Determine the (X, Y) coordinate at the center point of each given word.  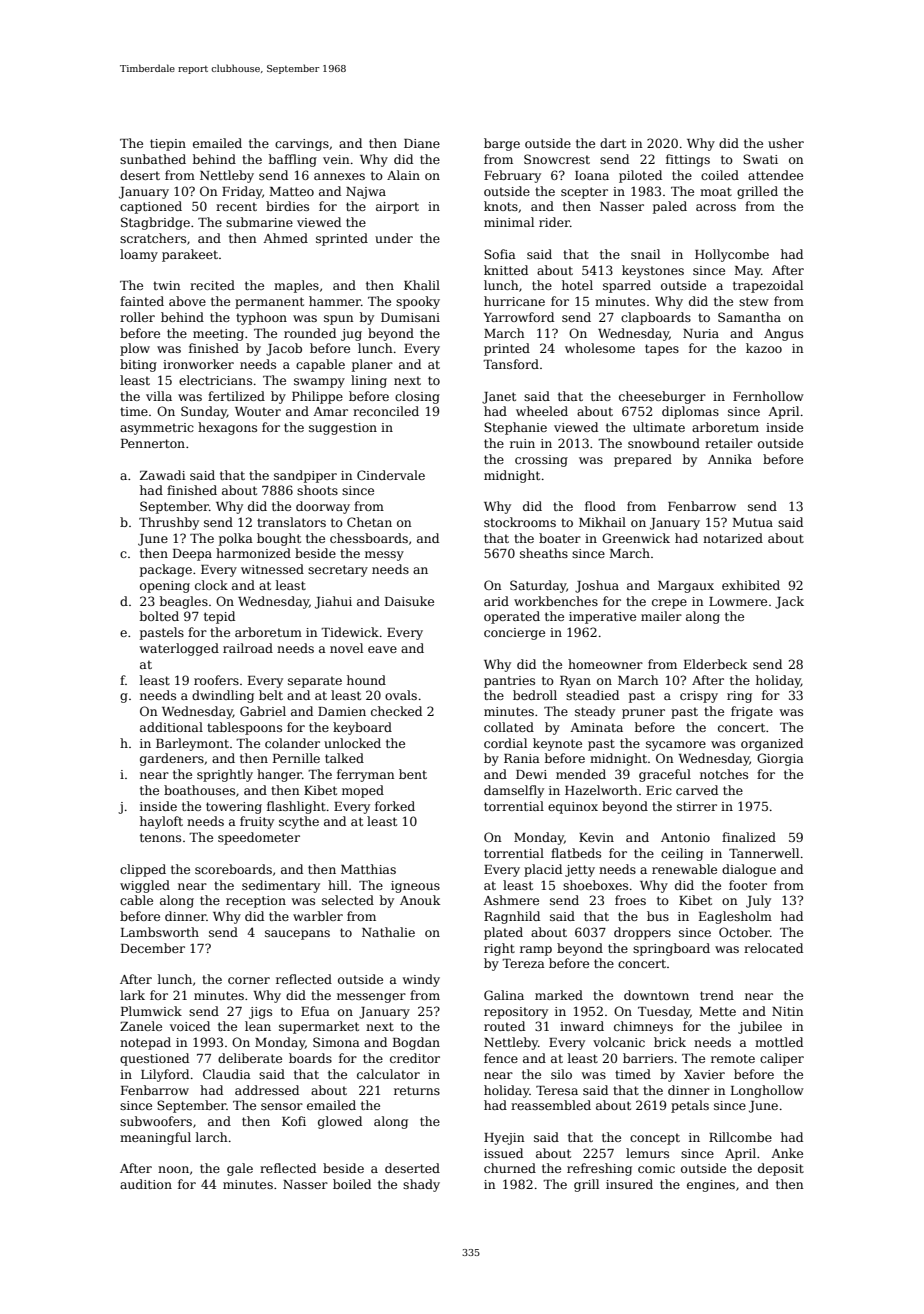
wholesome (600, 348)
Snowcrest (557, 159)
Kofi (294, 1121)
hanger (279, 775)
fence (501, 1058)
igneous (415, 887)
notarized (733, 538)
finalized (749, 837)
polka (236, 539)
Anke (787, 1153)
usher (786, 143)
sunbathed (153, 159)
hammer (335, 301)
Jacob (284, 349)
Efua (315, 1011)
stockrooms (520, 522)
